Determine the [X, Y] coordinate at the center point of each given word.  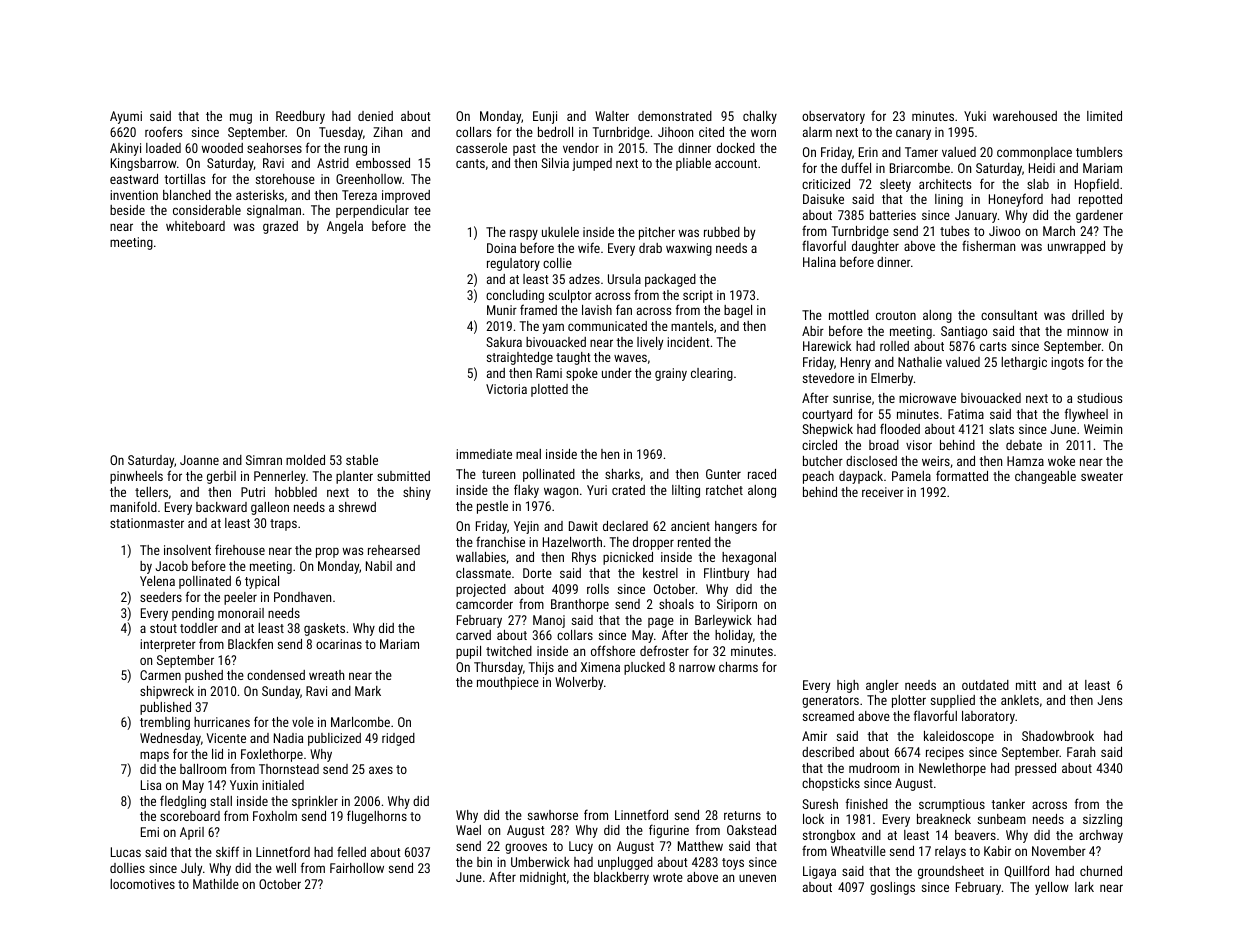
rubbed [722, 232]
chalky [760, 117]
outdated [985, 685]
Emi [150, 832]
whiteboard [195, 226]
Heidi [1042, 168]
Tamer [921, 152]
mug [241, 118]
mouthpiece [508, 683]
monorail [241, 613]
